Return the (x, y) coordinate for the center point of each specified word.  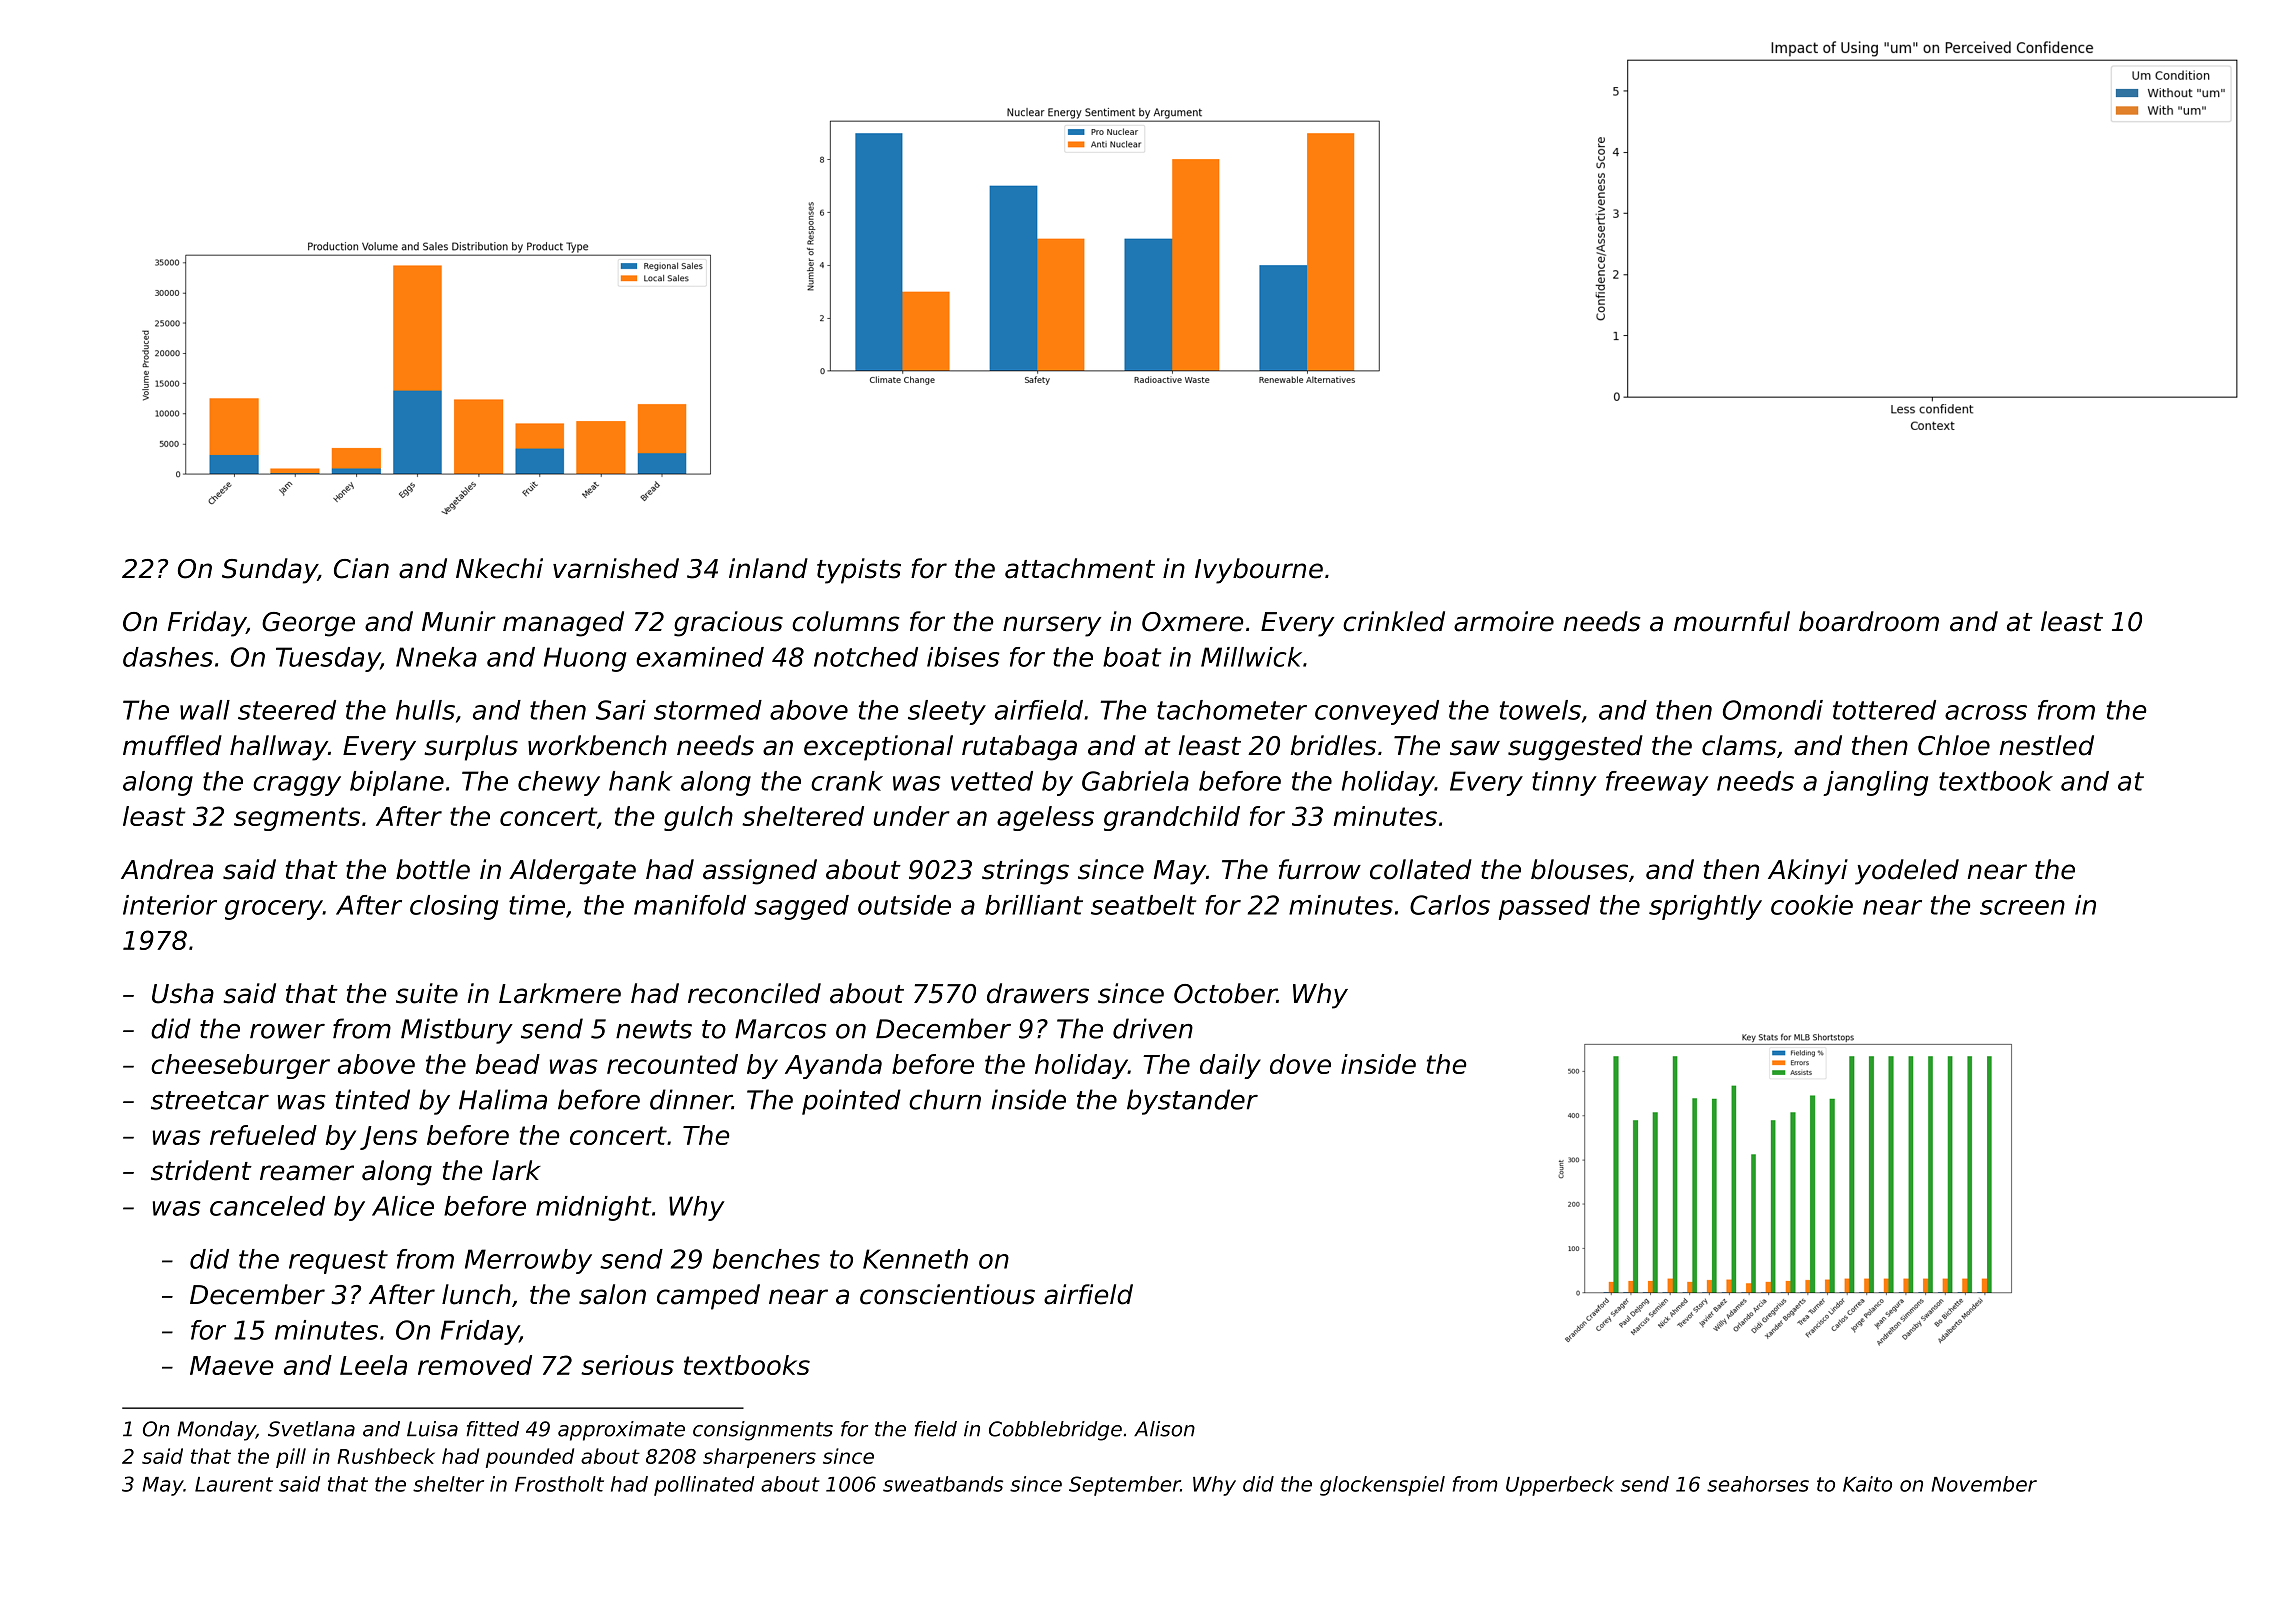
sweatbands (943, 1484)
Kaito (1867, 1484)
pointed (851, 1102)
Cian (361, 568)
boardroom (1869, 621)
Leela (373, 1365)
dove (1300, 1064)
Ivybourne (1259, 571)
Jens (389, 1138)
